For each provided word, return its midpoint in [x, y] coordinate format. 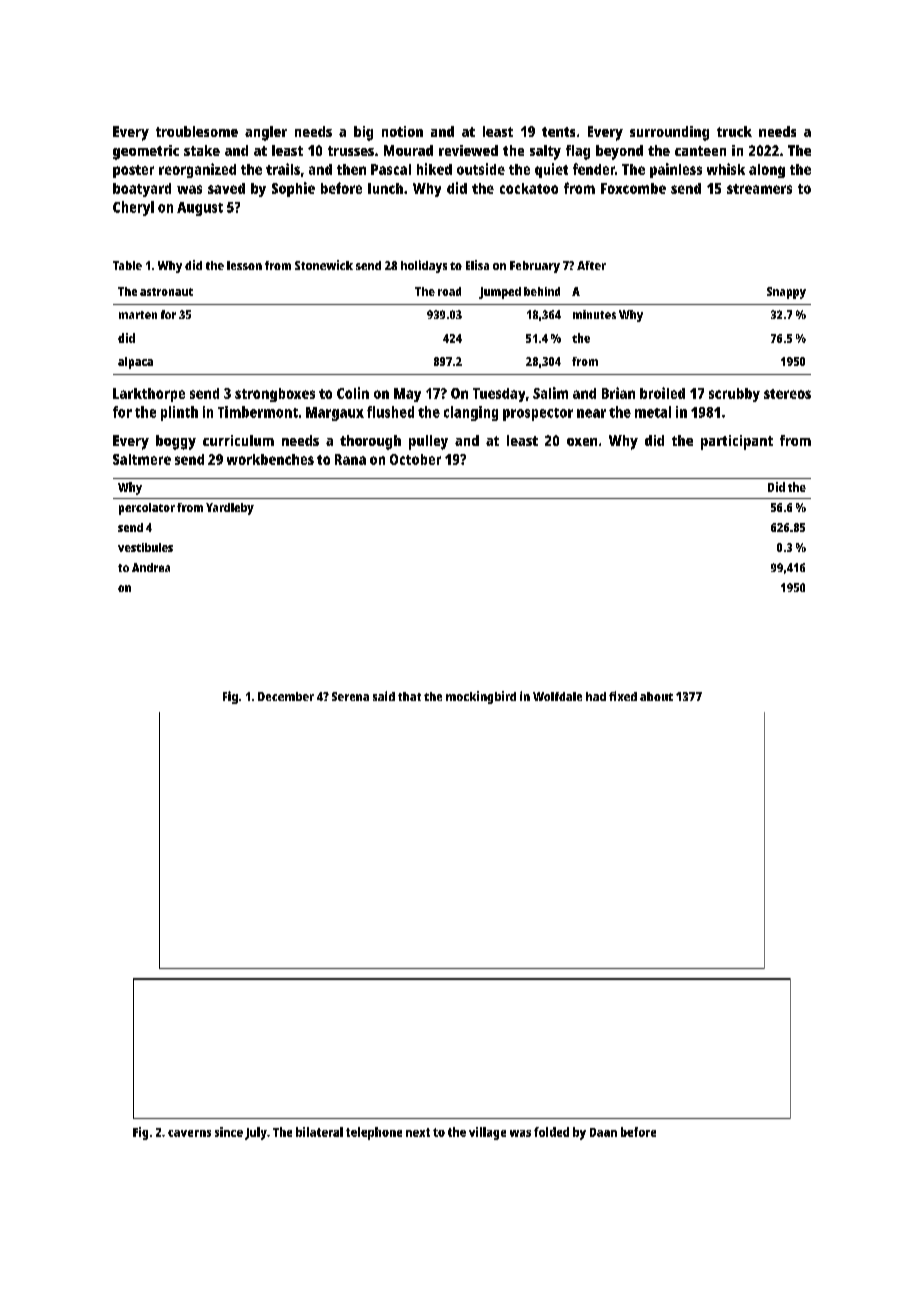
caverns [189, 1133]
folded [551, 1132]
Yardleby [230, 509]
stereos [787, 394]
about [656, 696]
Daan [603, 1132]
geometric [146, 152]
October [415, 459]
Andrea [151, 567]
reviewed [468, 150]
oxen [582, 442]
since [229, 1132]
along [767, 171]
